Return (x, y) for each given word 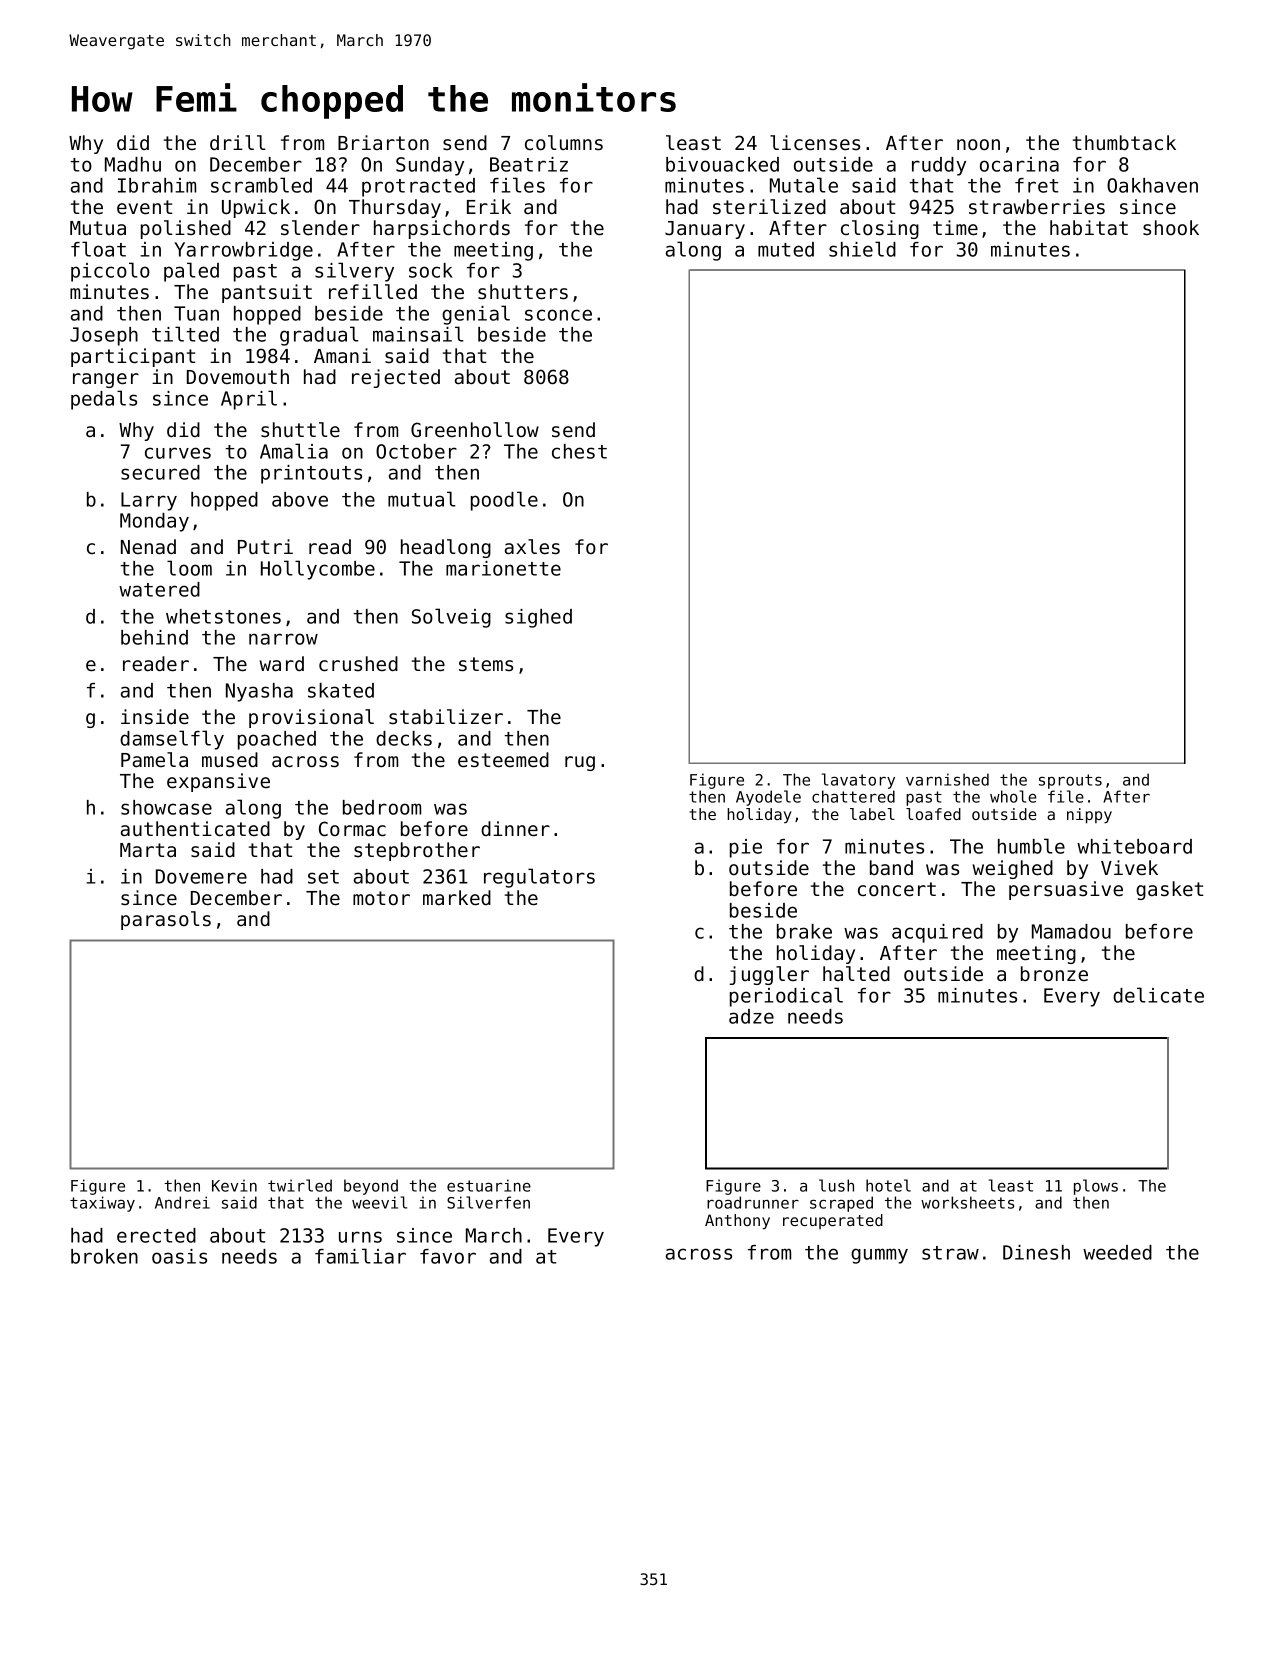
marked (457, 898)
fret (1036, 185)
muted (786, 249)
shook (1171, 228)
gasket (1169, 890)
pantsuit (267, 293)
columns (564, 143)
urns (360, 1237)
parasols (166, 920)
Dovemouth (238, 377)
